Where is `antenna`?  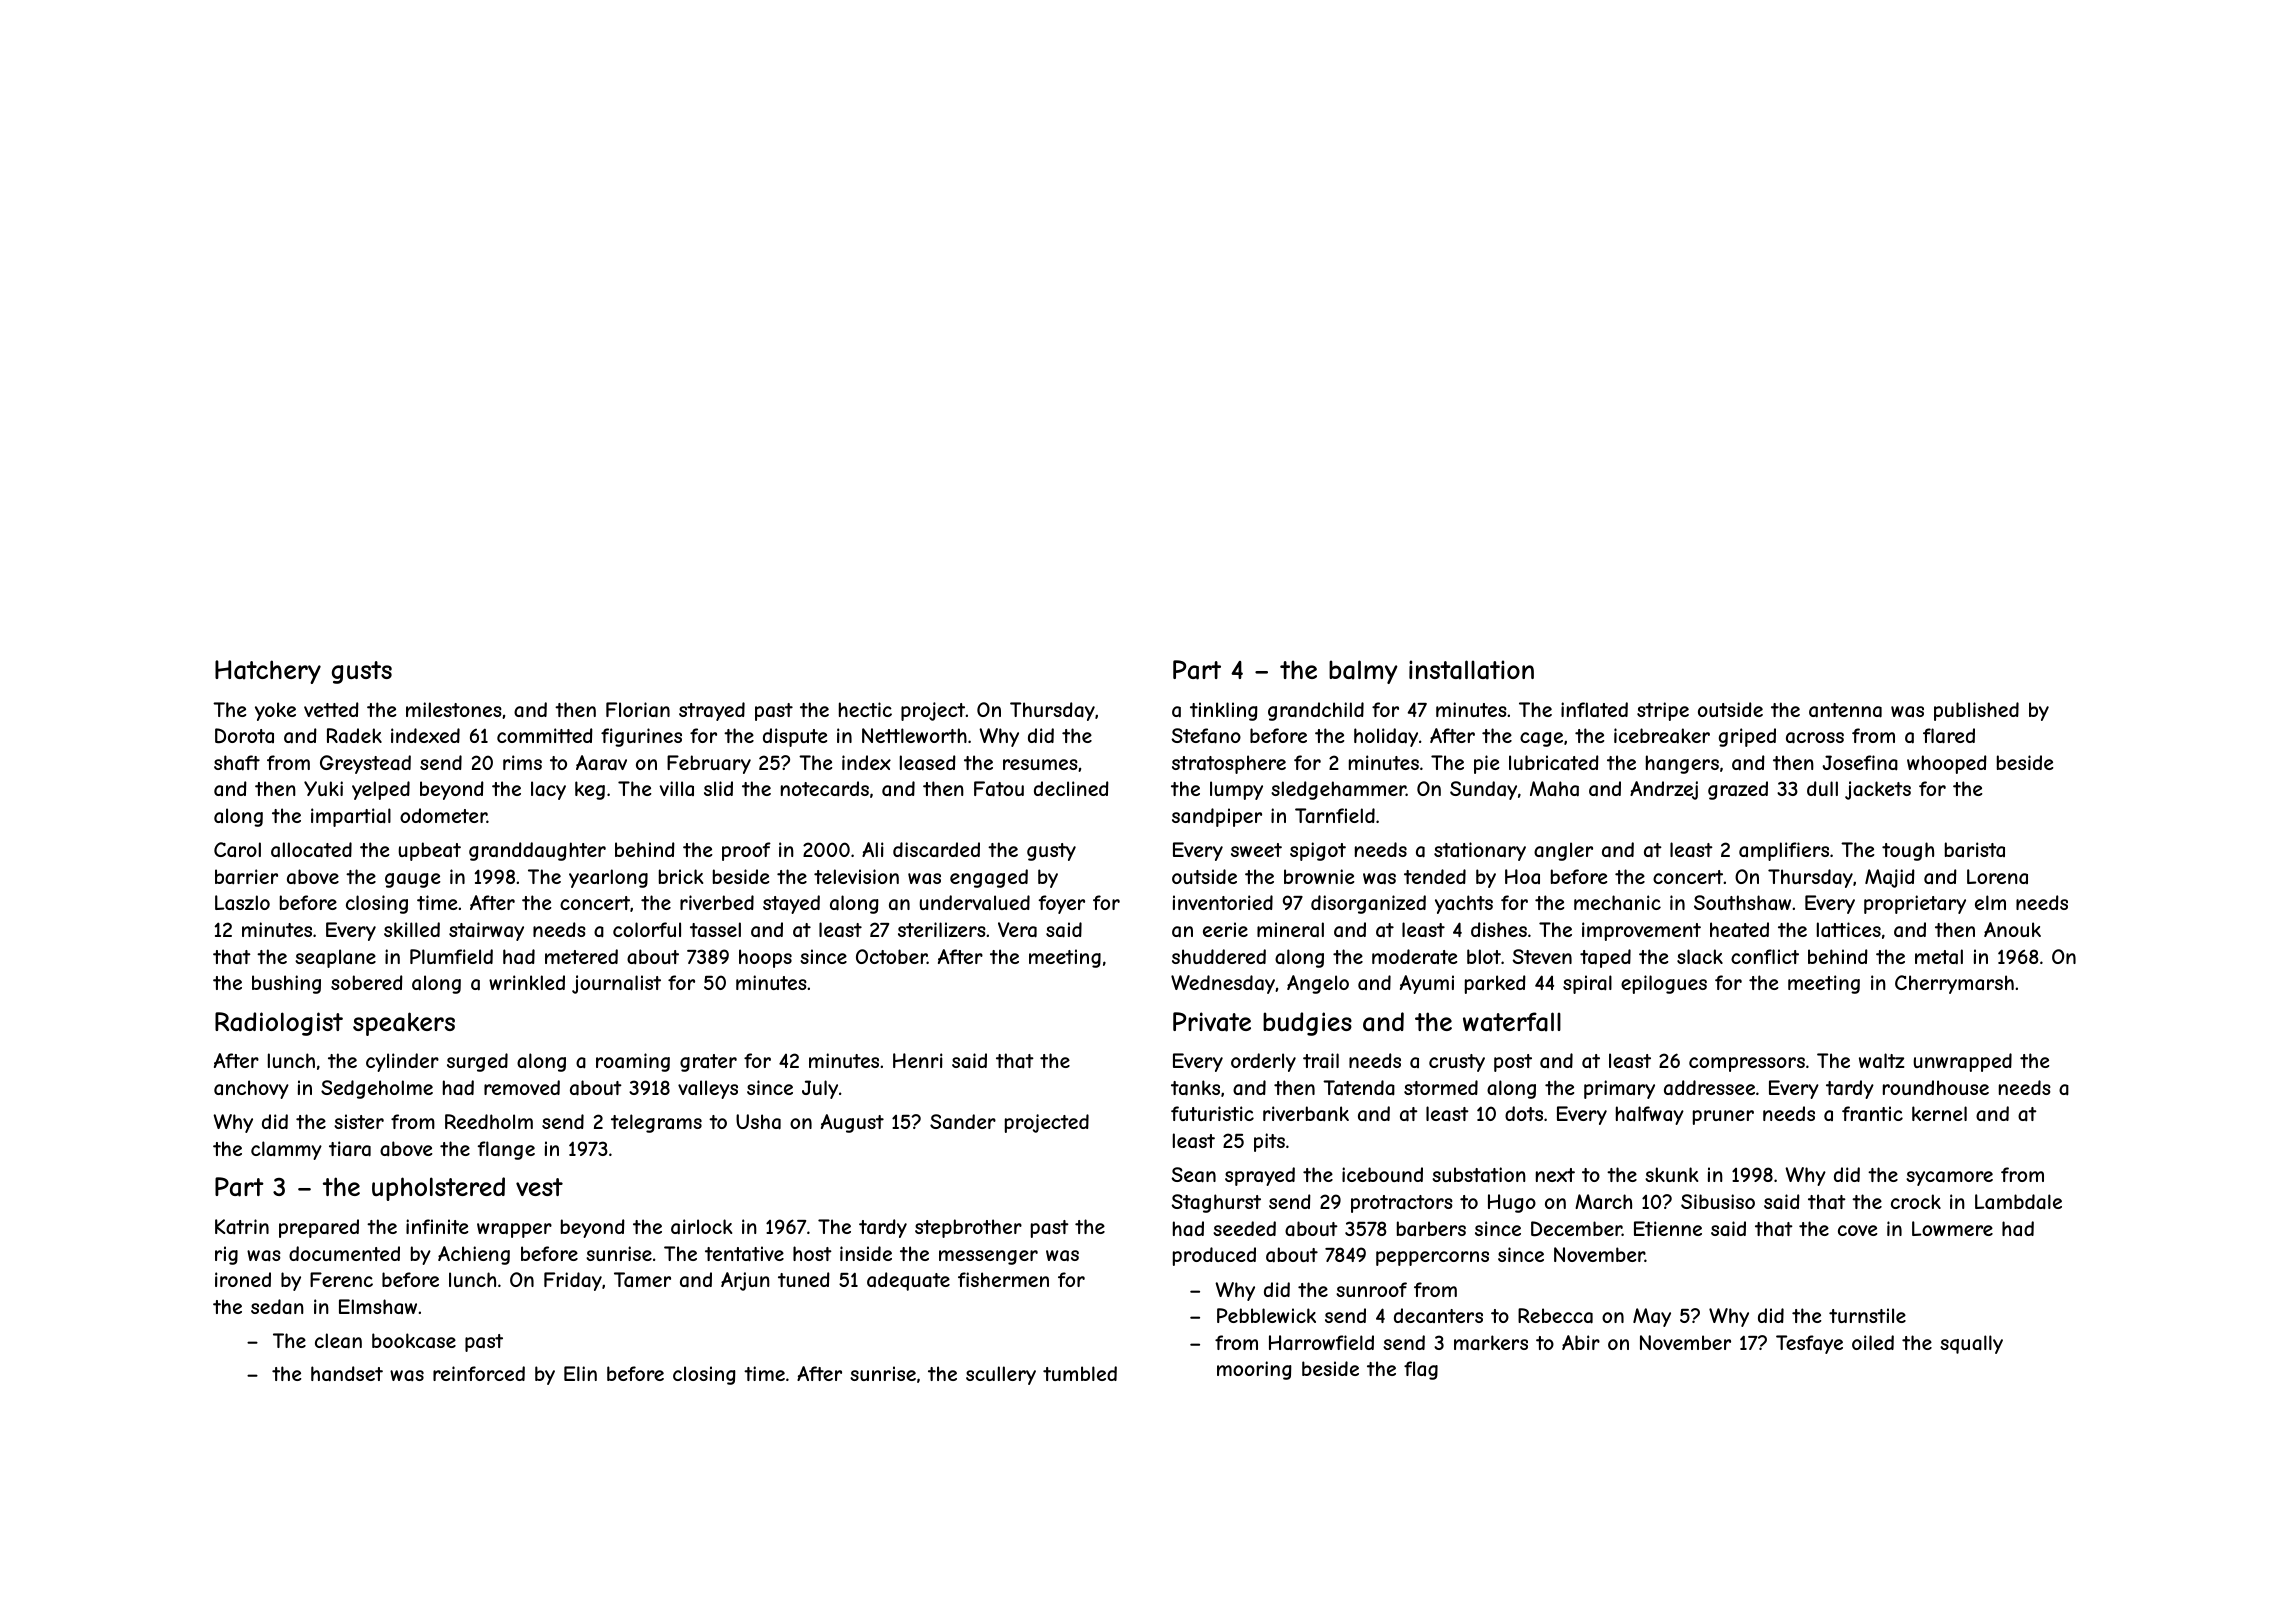 antenna is located at coordinates (1845, 710).
